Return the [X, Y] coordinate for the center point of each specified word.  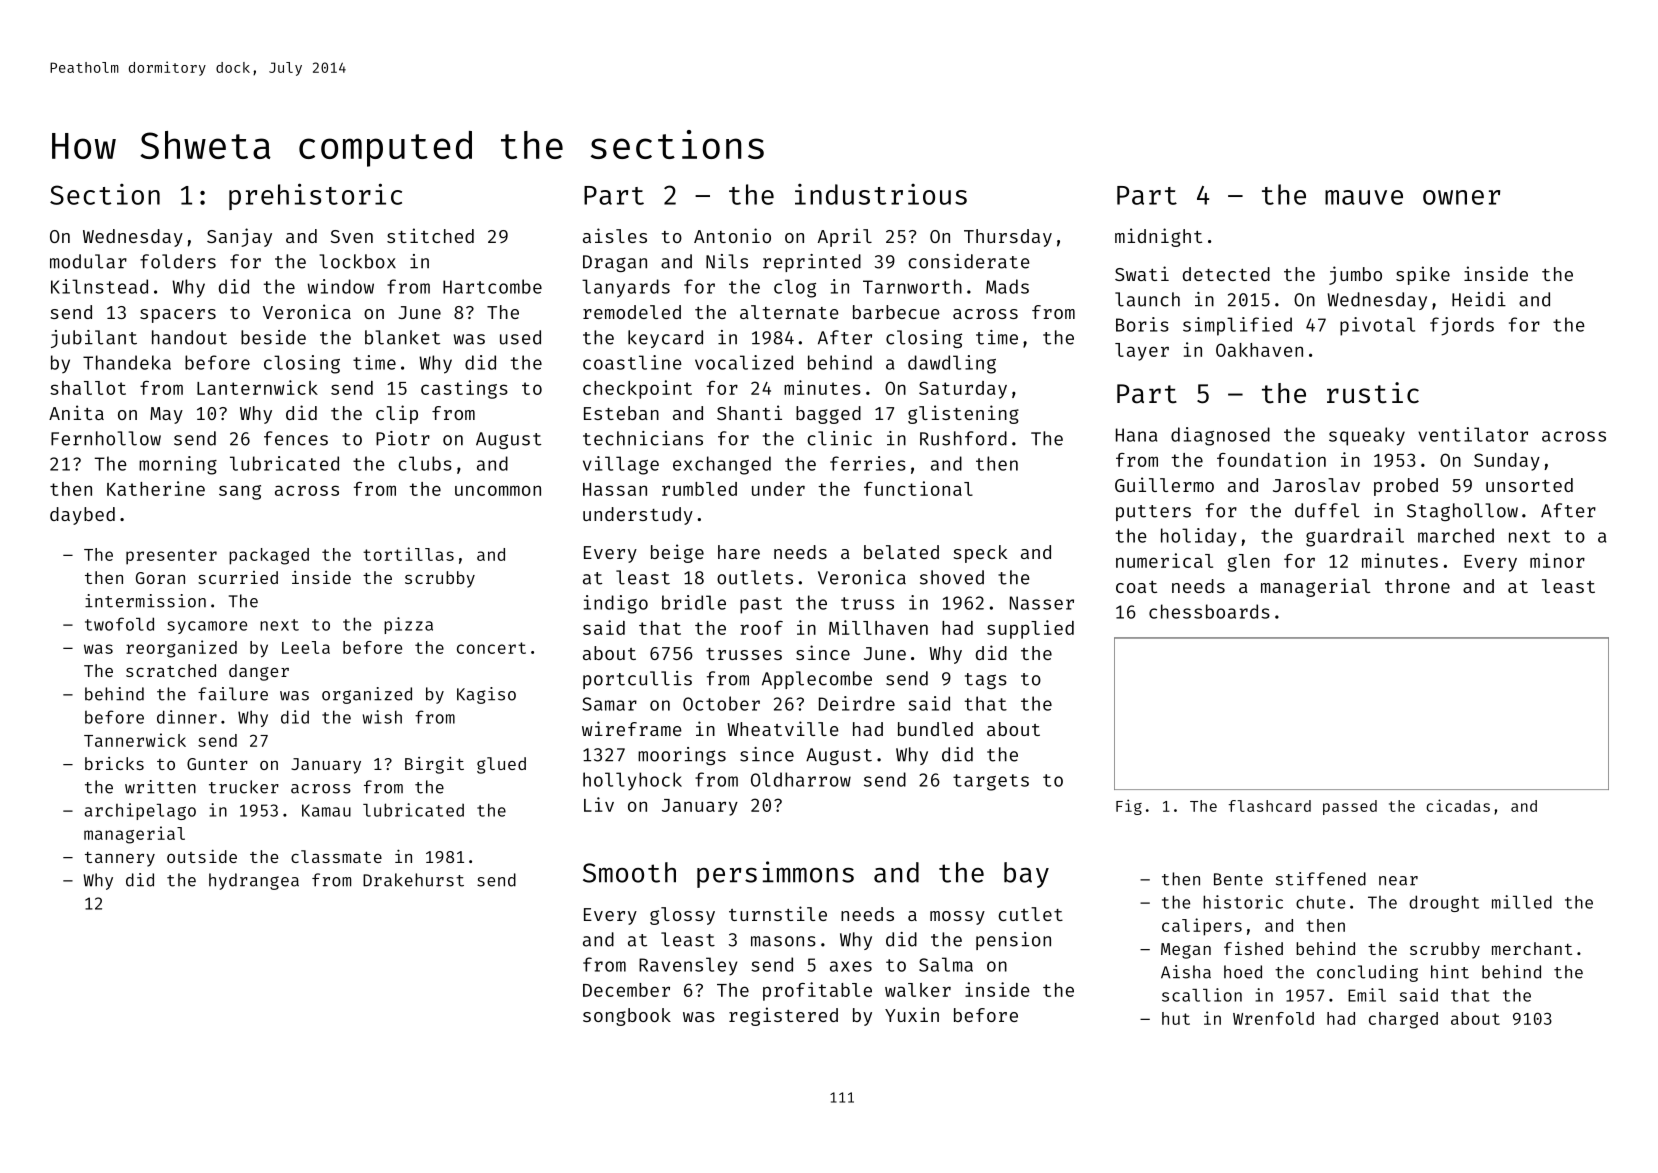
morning [178, 465]
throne [1417, 586]
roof [761, 628]
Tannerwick [135, 740]
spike [1423, 275]
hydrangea [254, 881]
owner [1461, 197]
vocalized [744, 362]
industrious [881, 194]
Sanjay [239, 237]
